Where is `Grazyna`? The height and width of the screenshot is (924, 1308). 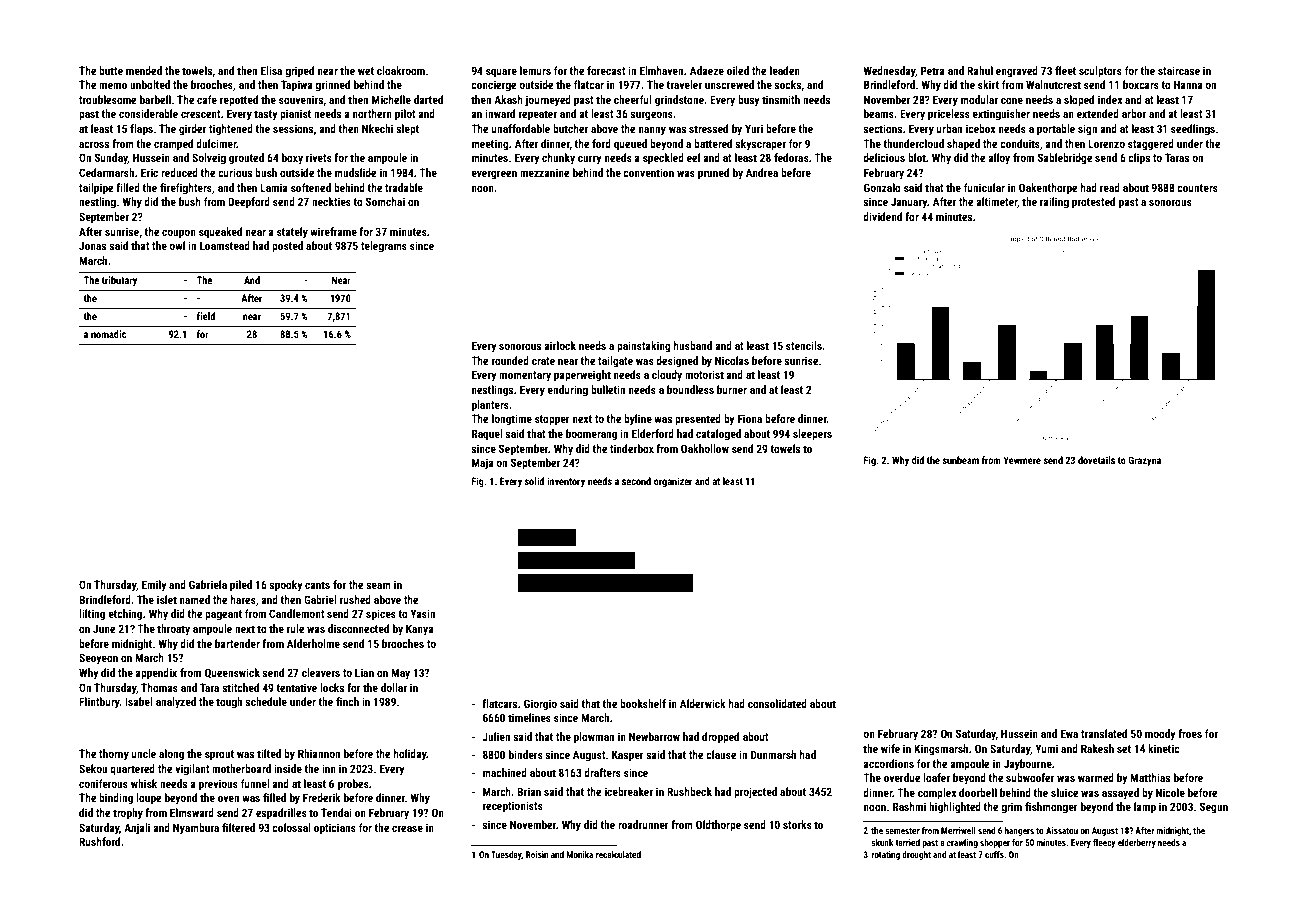
Grazyna is located at coordinates (1144, 461).
